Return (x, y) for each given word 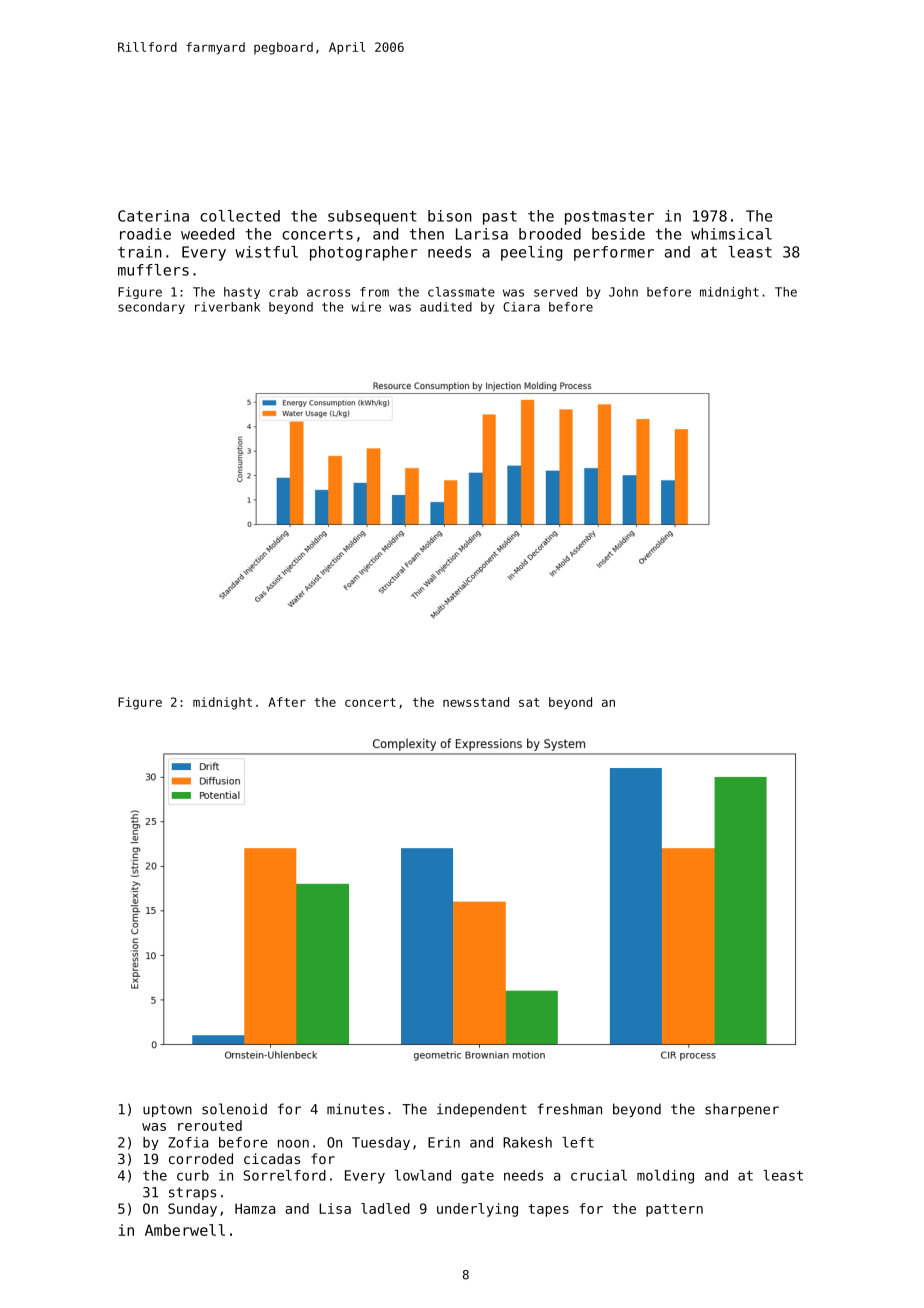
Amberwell (185, 1230)
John (623, 292)
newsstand (476, 702)
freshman (569, 1109)
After (287, 702)
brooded (550, 234)
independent (482, 1110)
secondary (151, 308)
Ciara (521, 307)
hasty (242, 293)
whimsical (731, 234)
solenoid (234, 1109)
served (555, 292)
